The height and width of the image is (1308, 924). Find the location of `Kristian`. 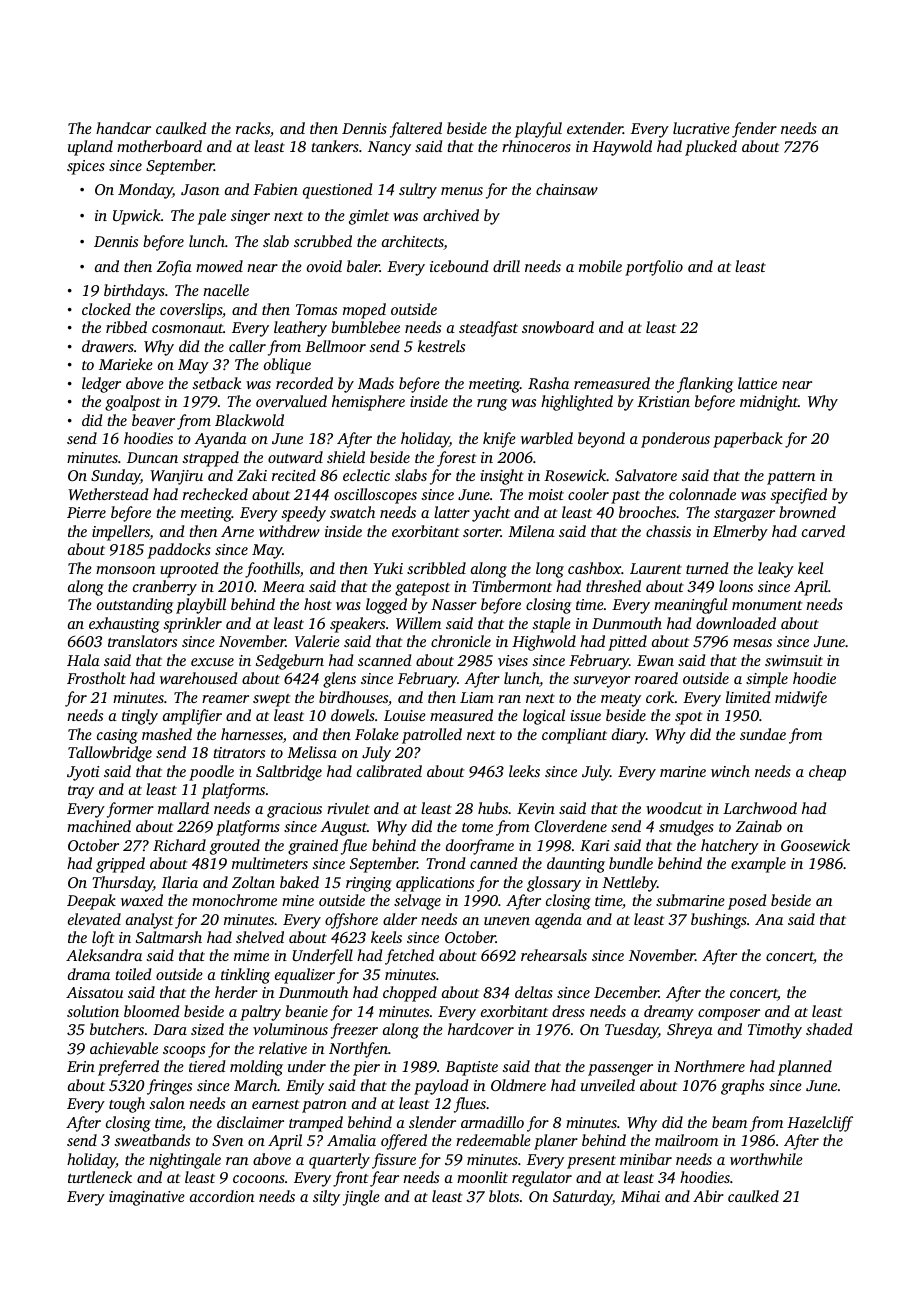

Kristian is located at coordinates (663, 401).
